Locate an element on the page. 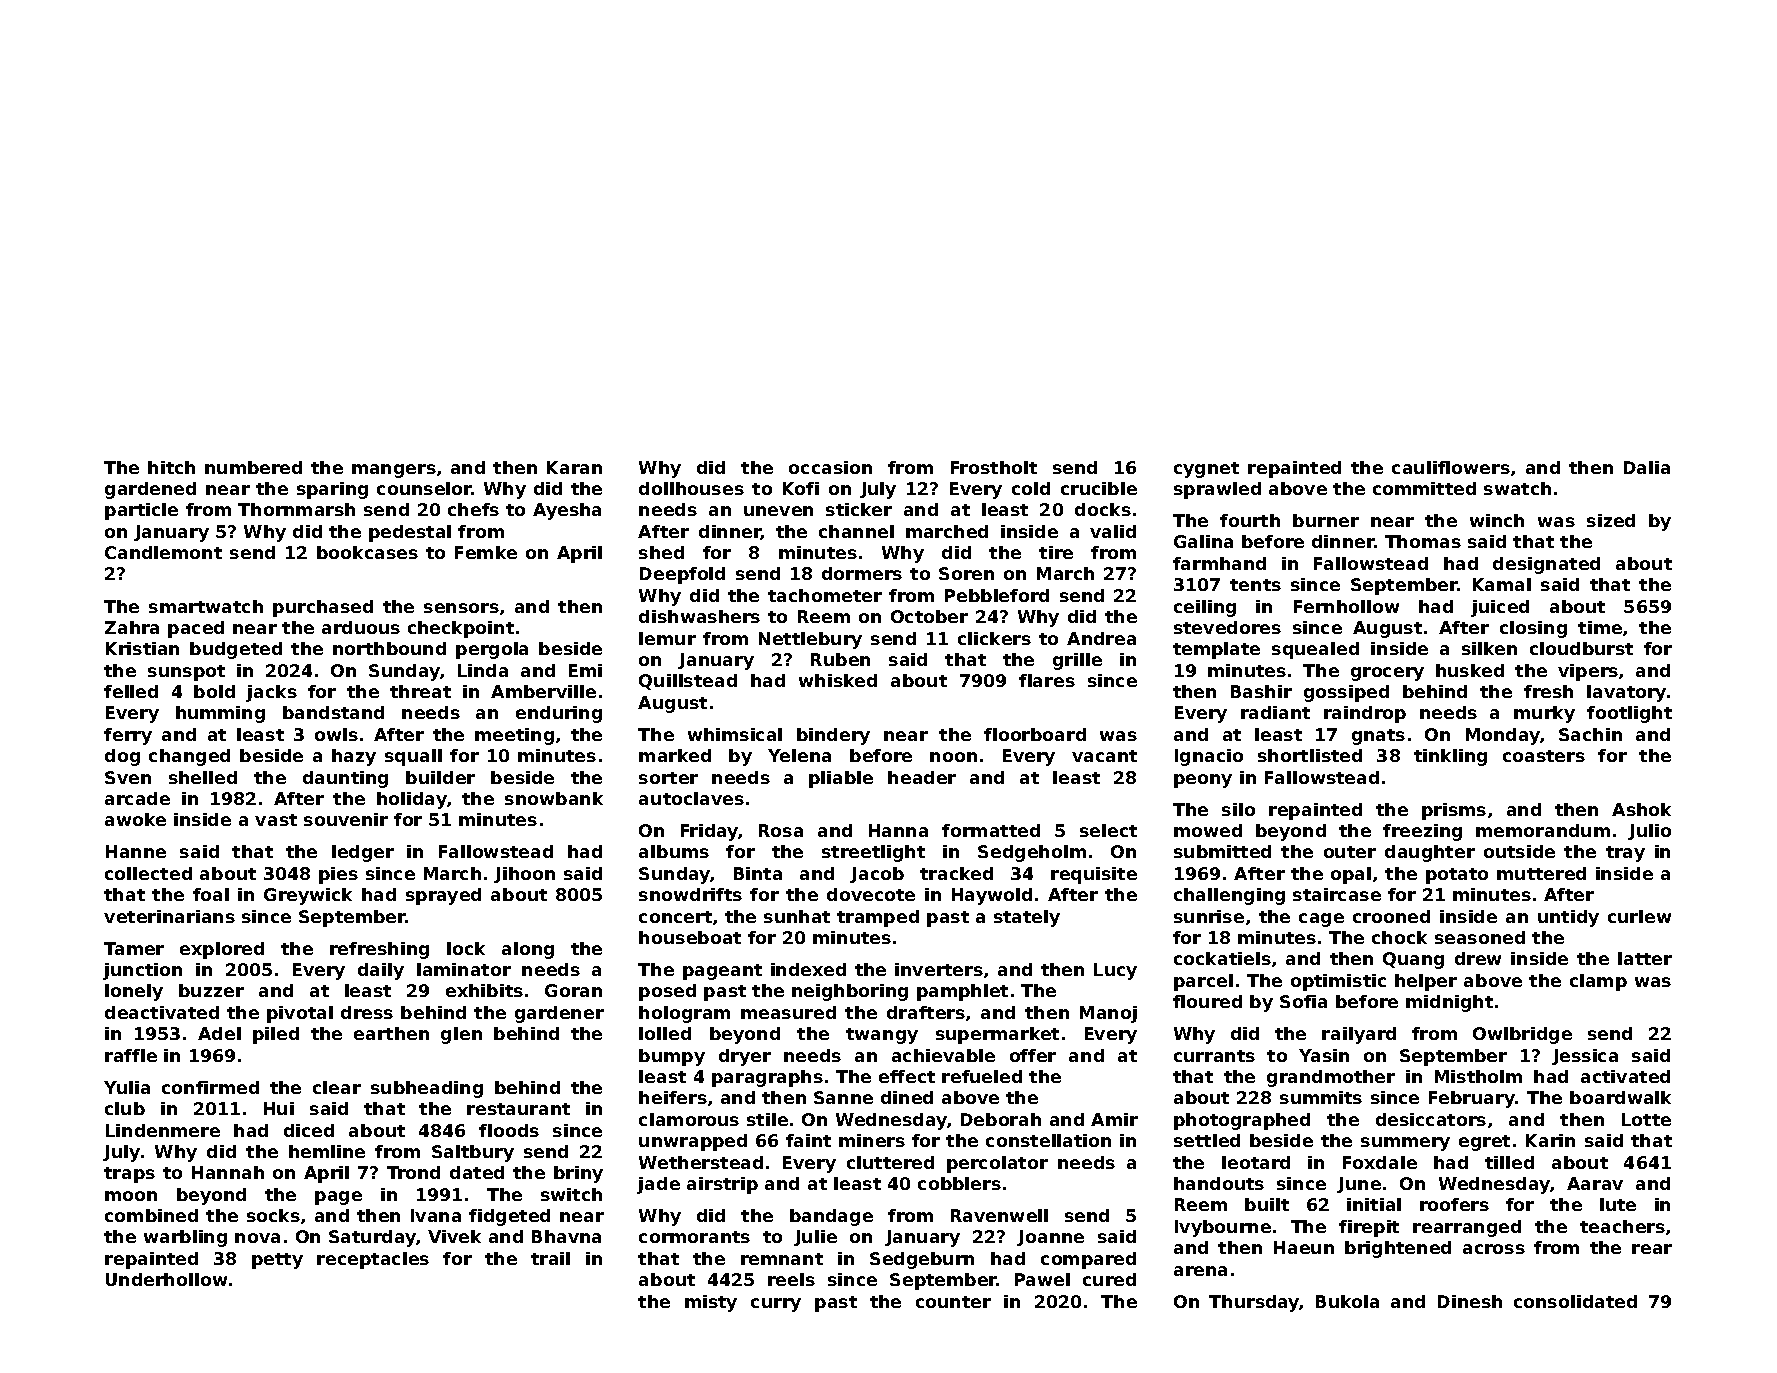 The height and width of the image is (1373, 1777). staircase is located at coordinates (1337, 894).
